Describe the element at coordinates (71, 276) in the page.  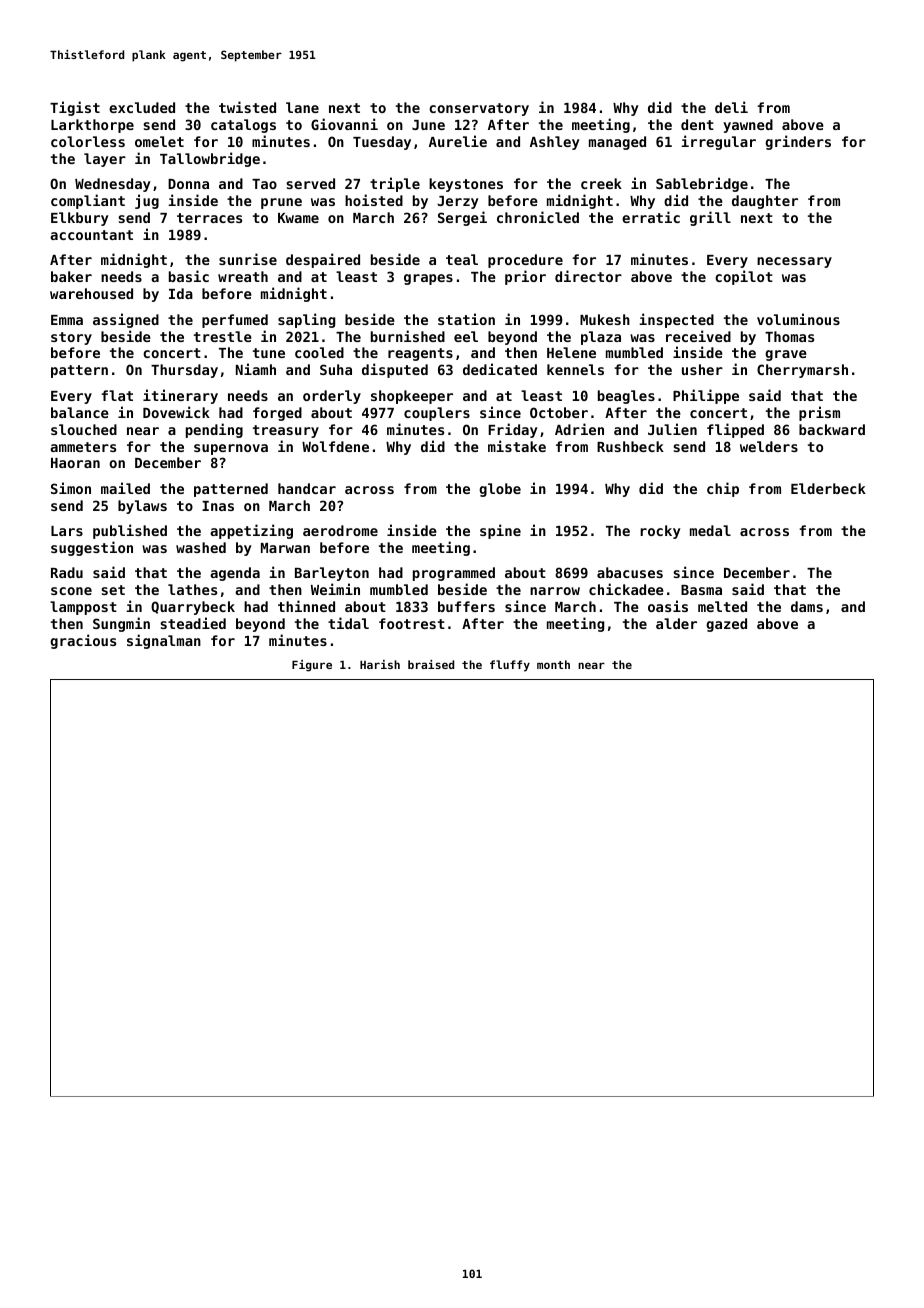
I see `baker` at that location.
